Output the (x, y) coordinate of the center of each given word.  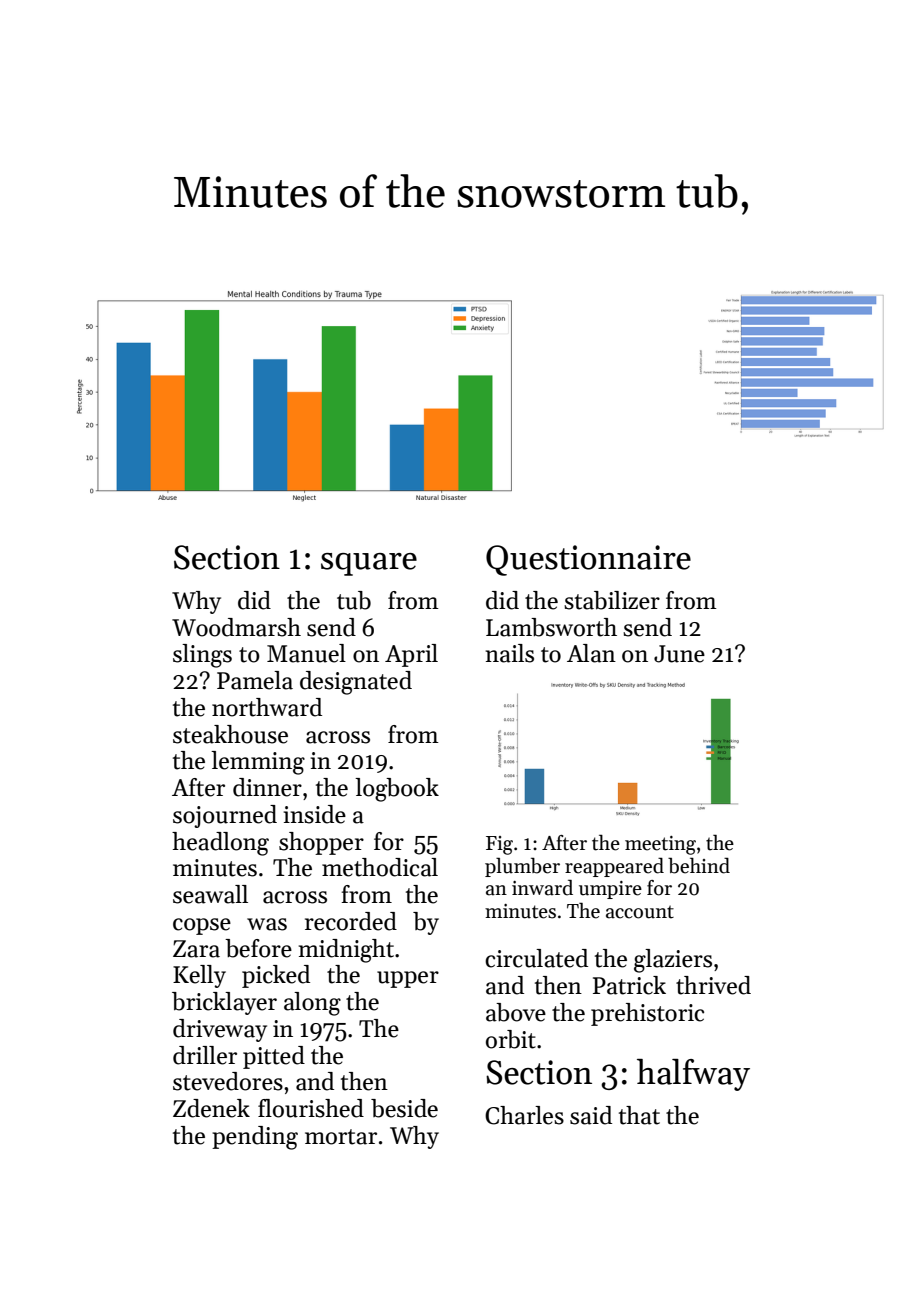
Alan (591, 653)
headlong (220, 844)
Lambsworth (551, 627)
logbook (397, 790)
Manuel (306, 653)
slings (202, 656)
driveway (220, 1030)
